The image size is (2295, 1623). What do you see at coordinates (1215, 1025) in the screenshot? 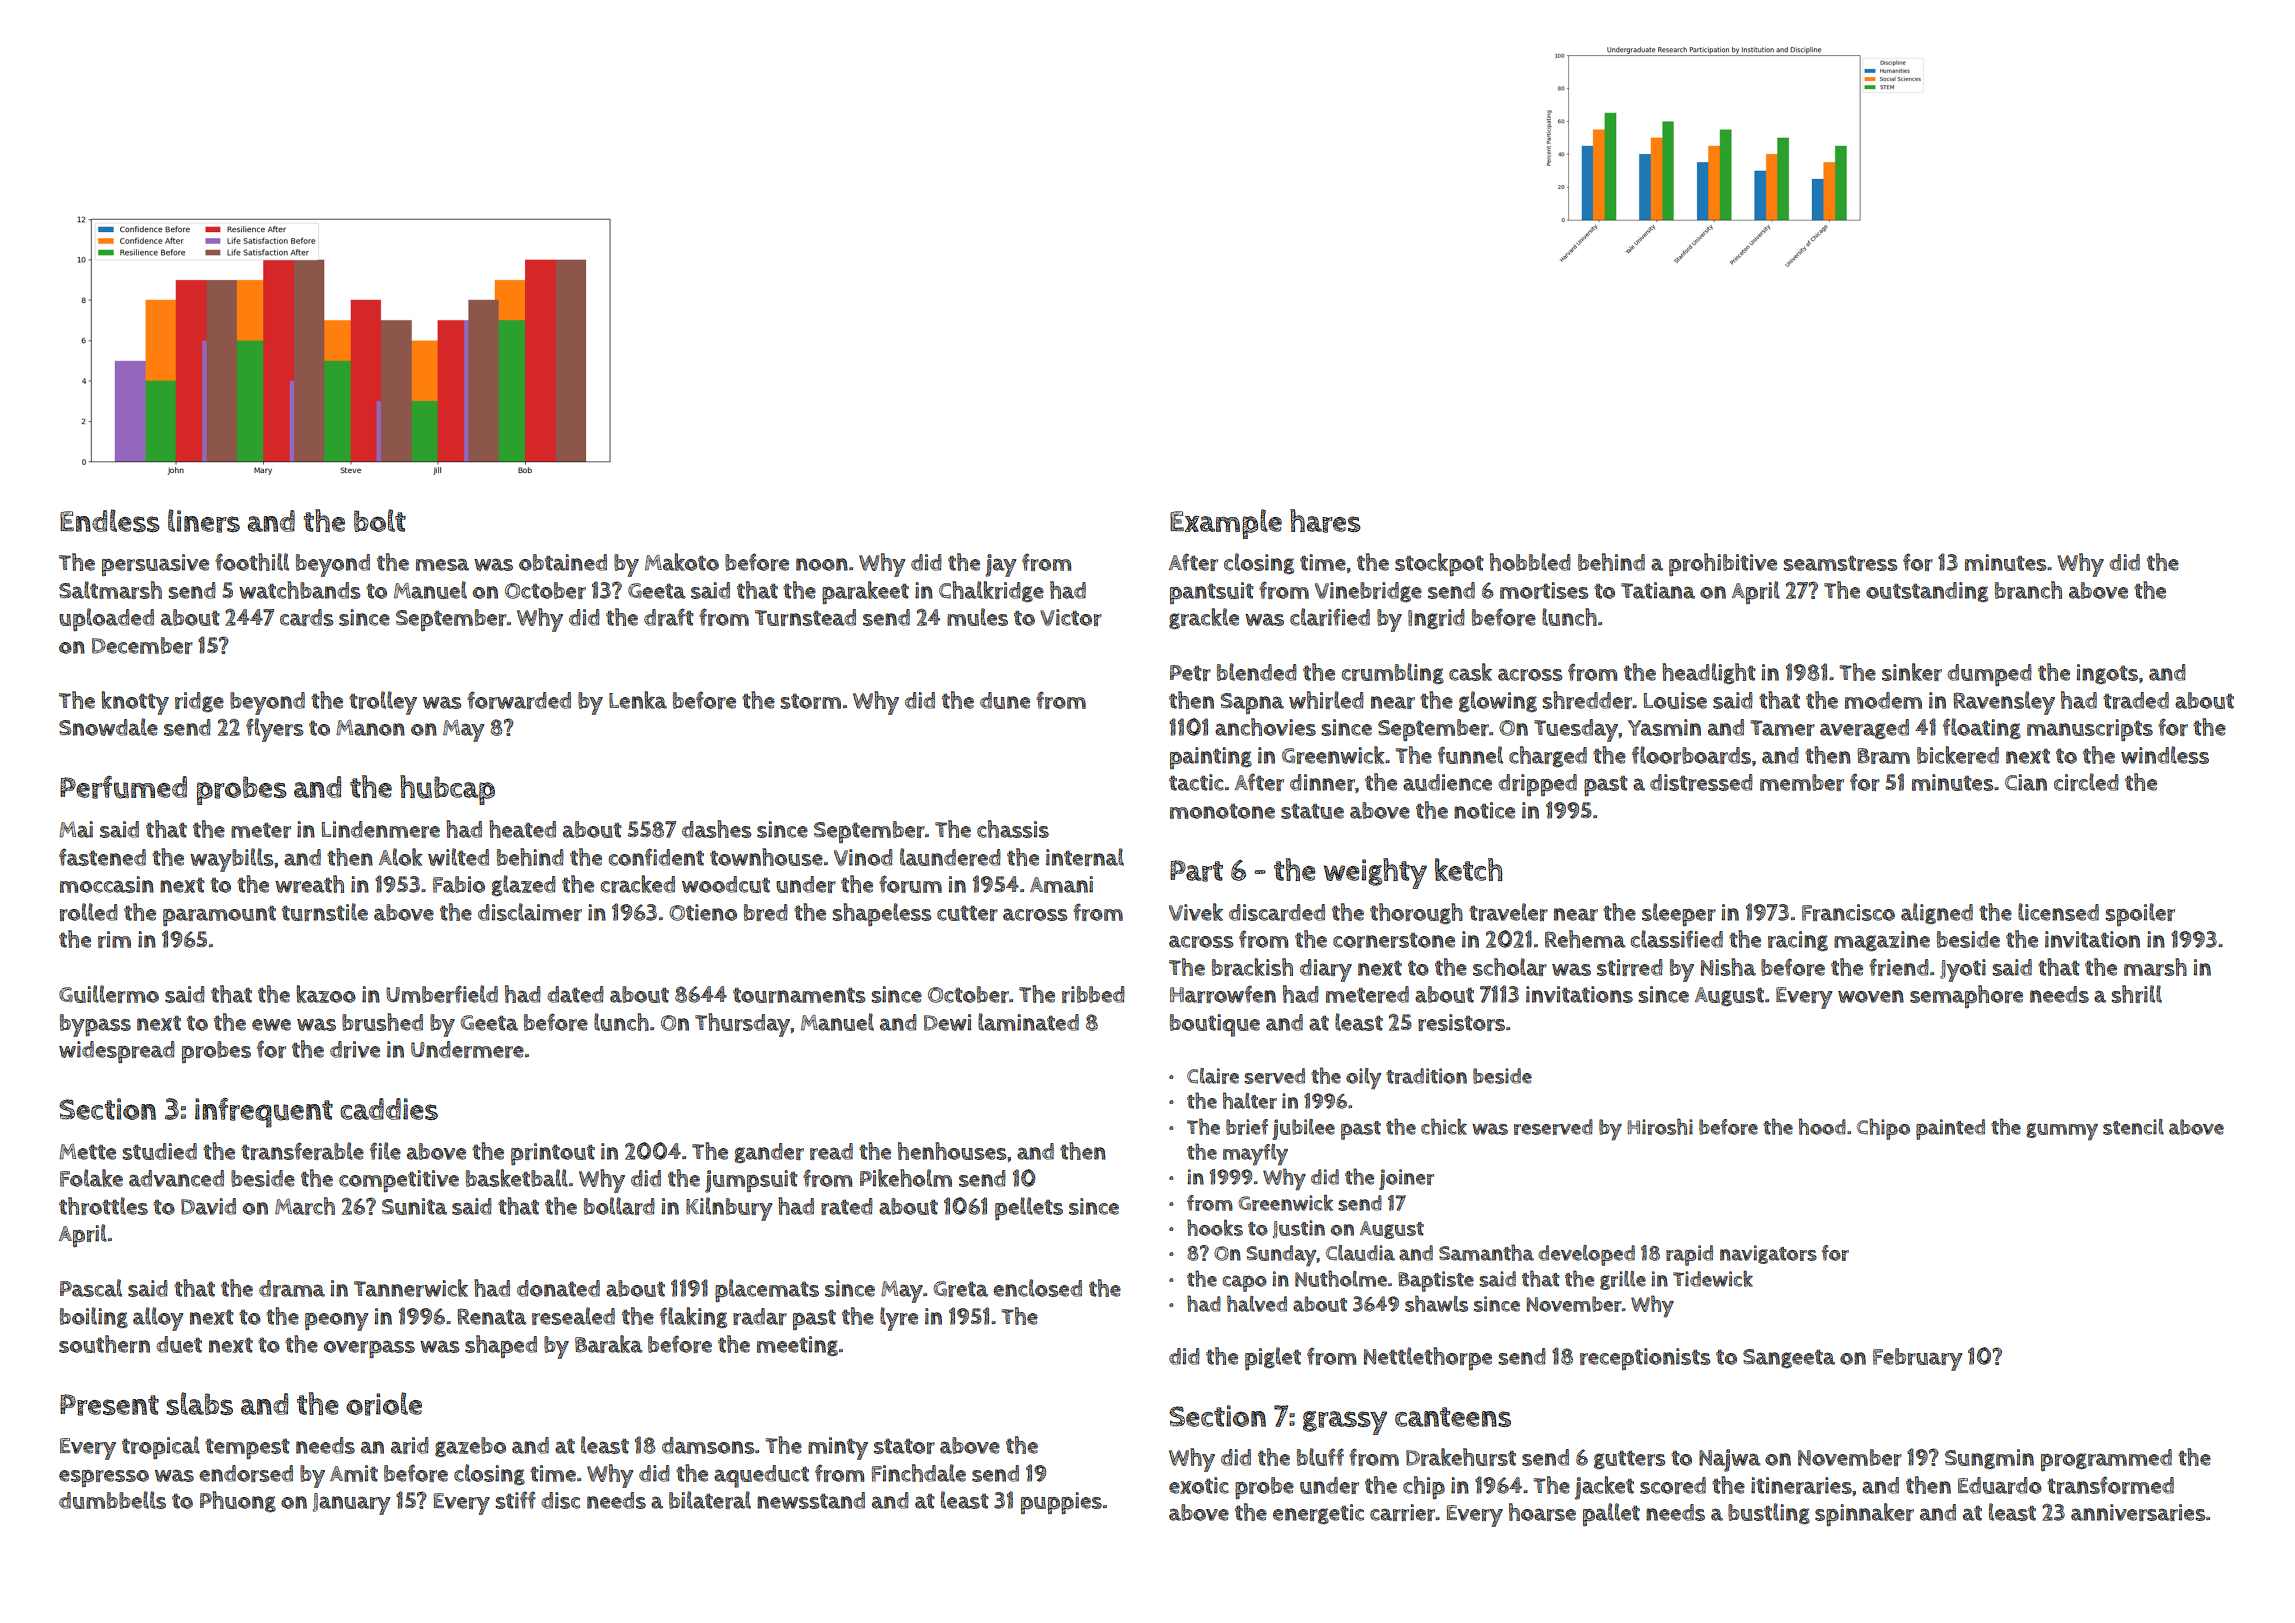
I see `boutique` at bounding box center [1215, 1025].
